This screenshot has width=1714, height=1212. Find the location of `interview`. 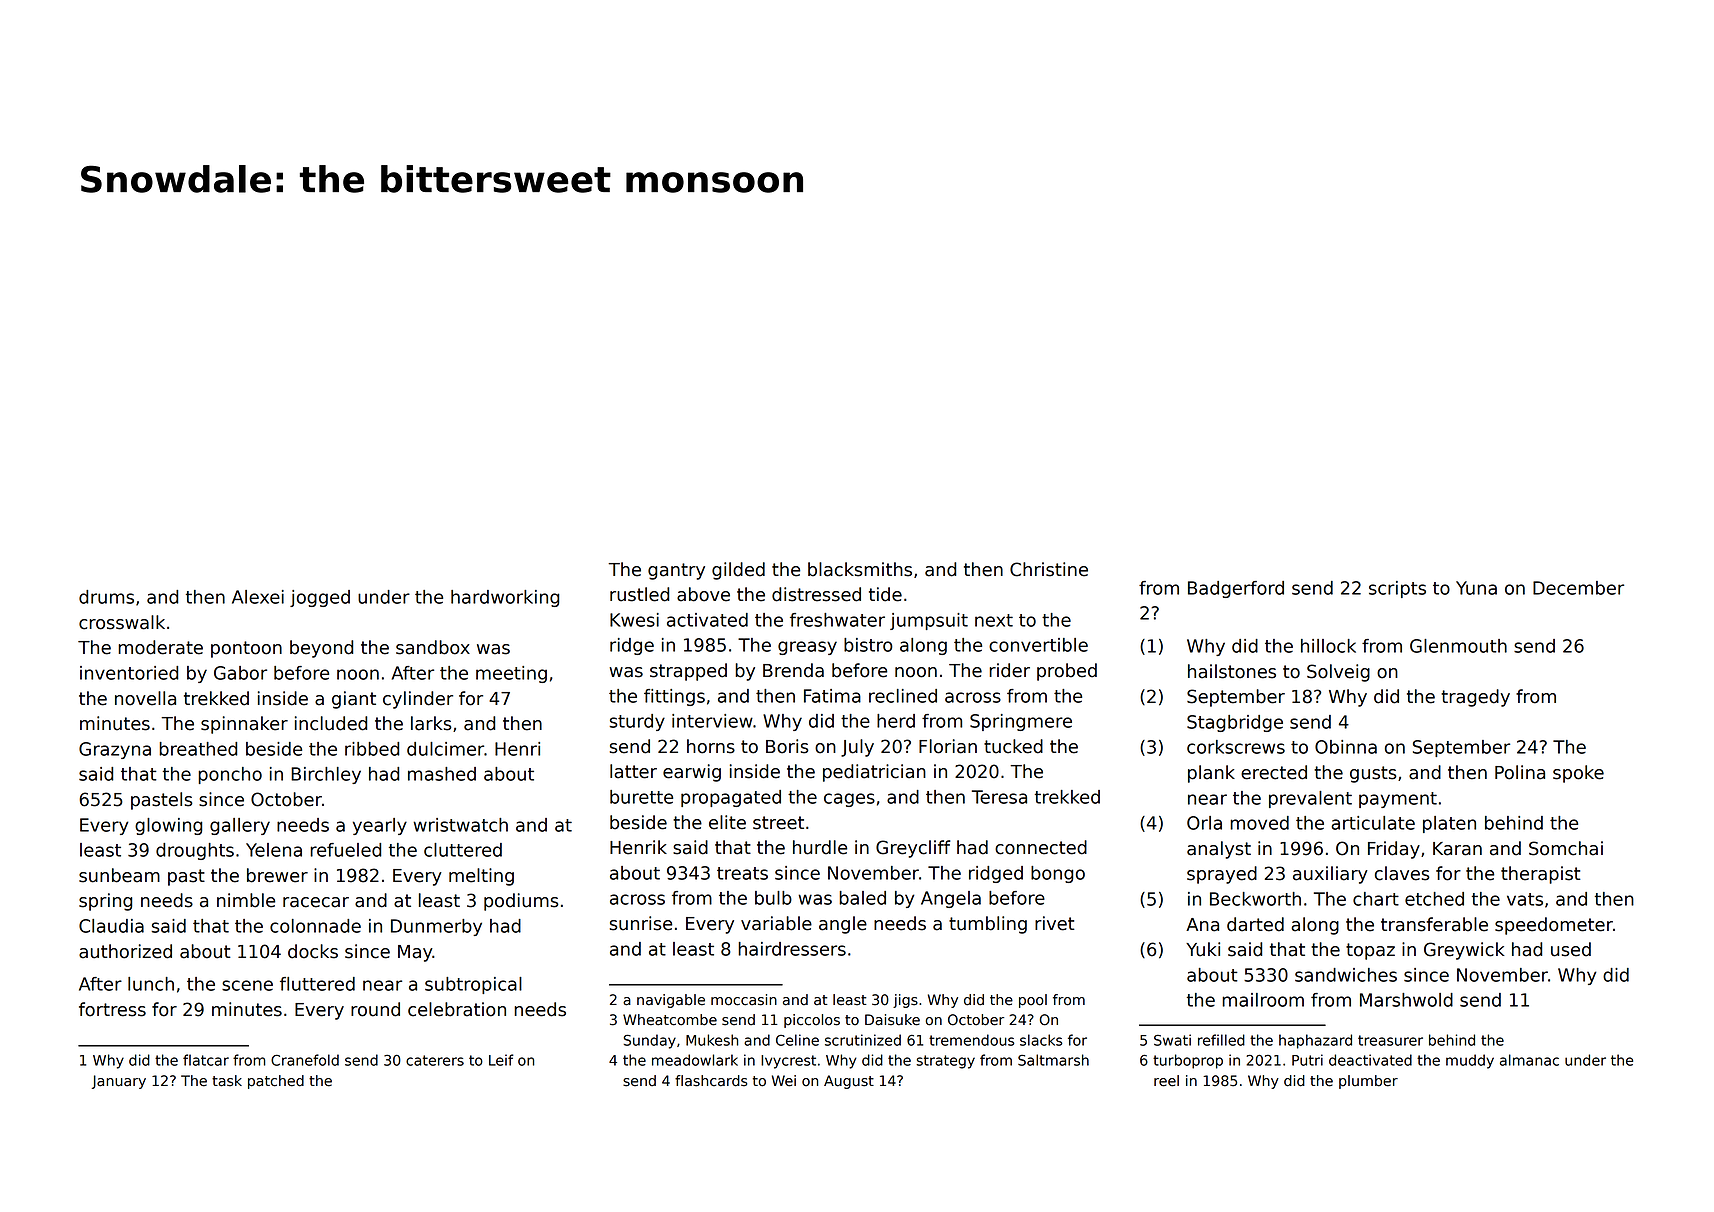

interview is located at coordinates (712, 721).
